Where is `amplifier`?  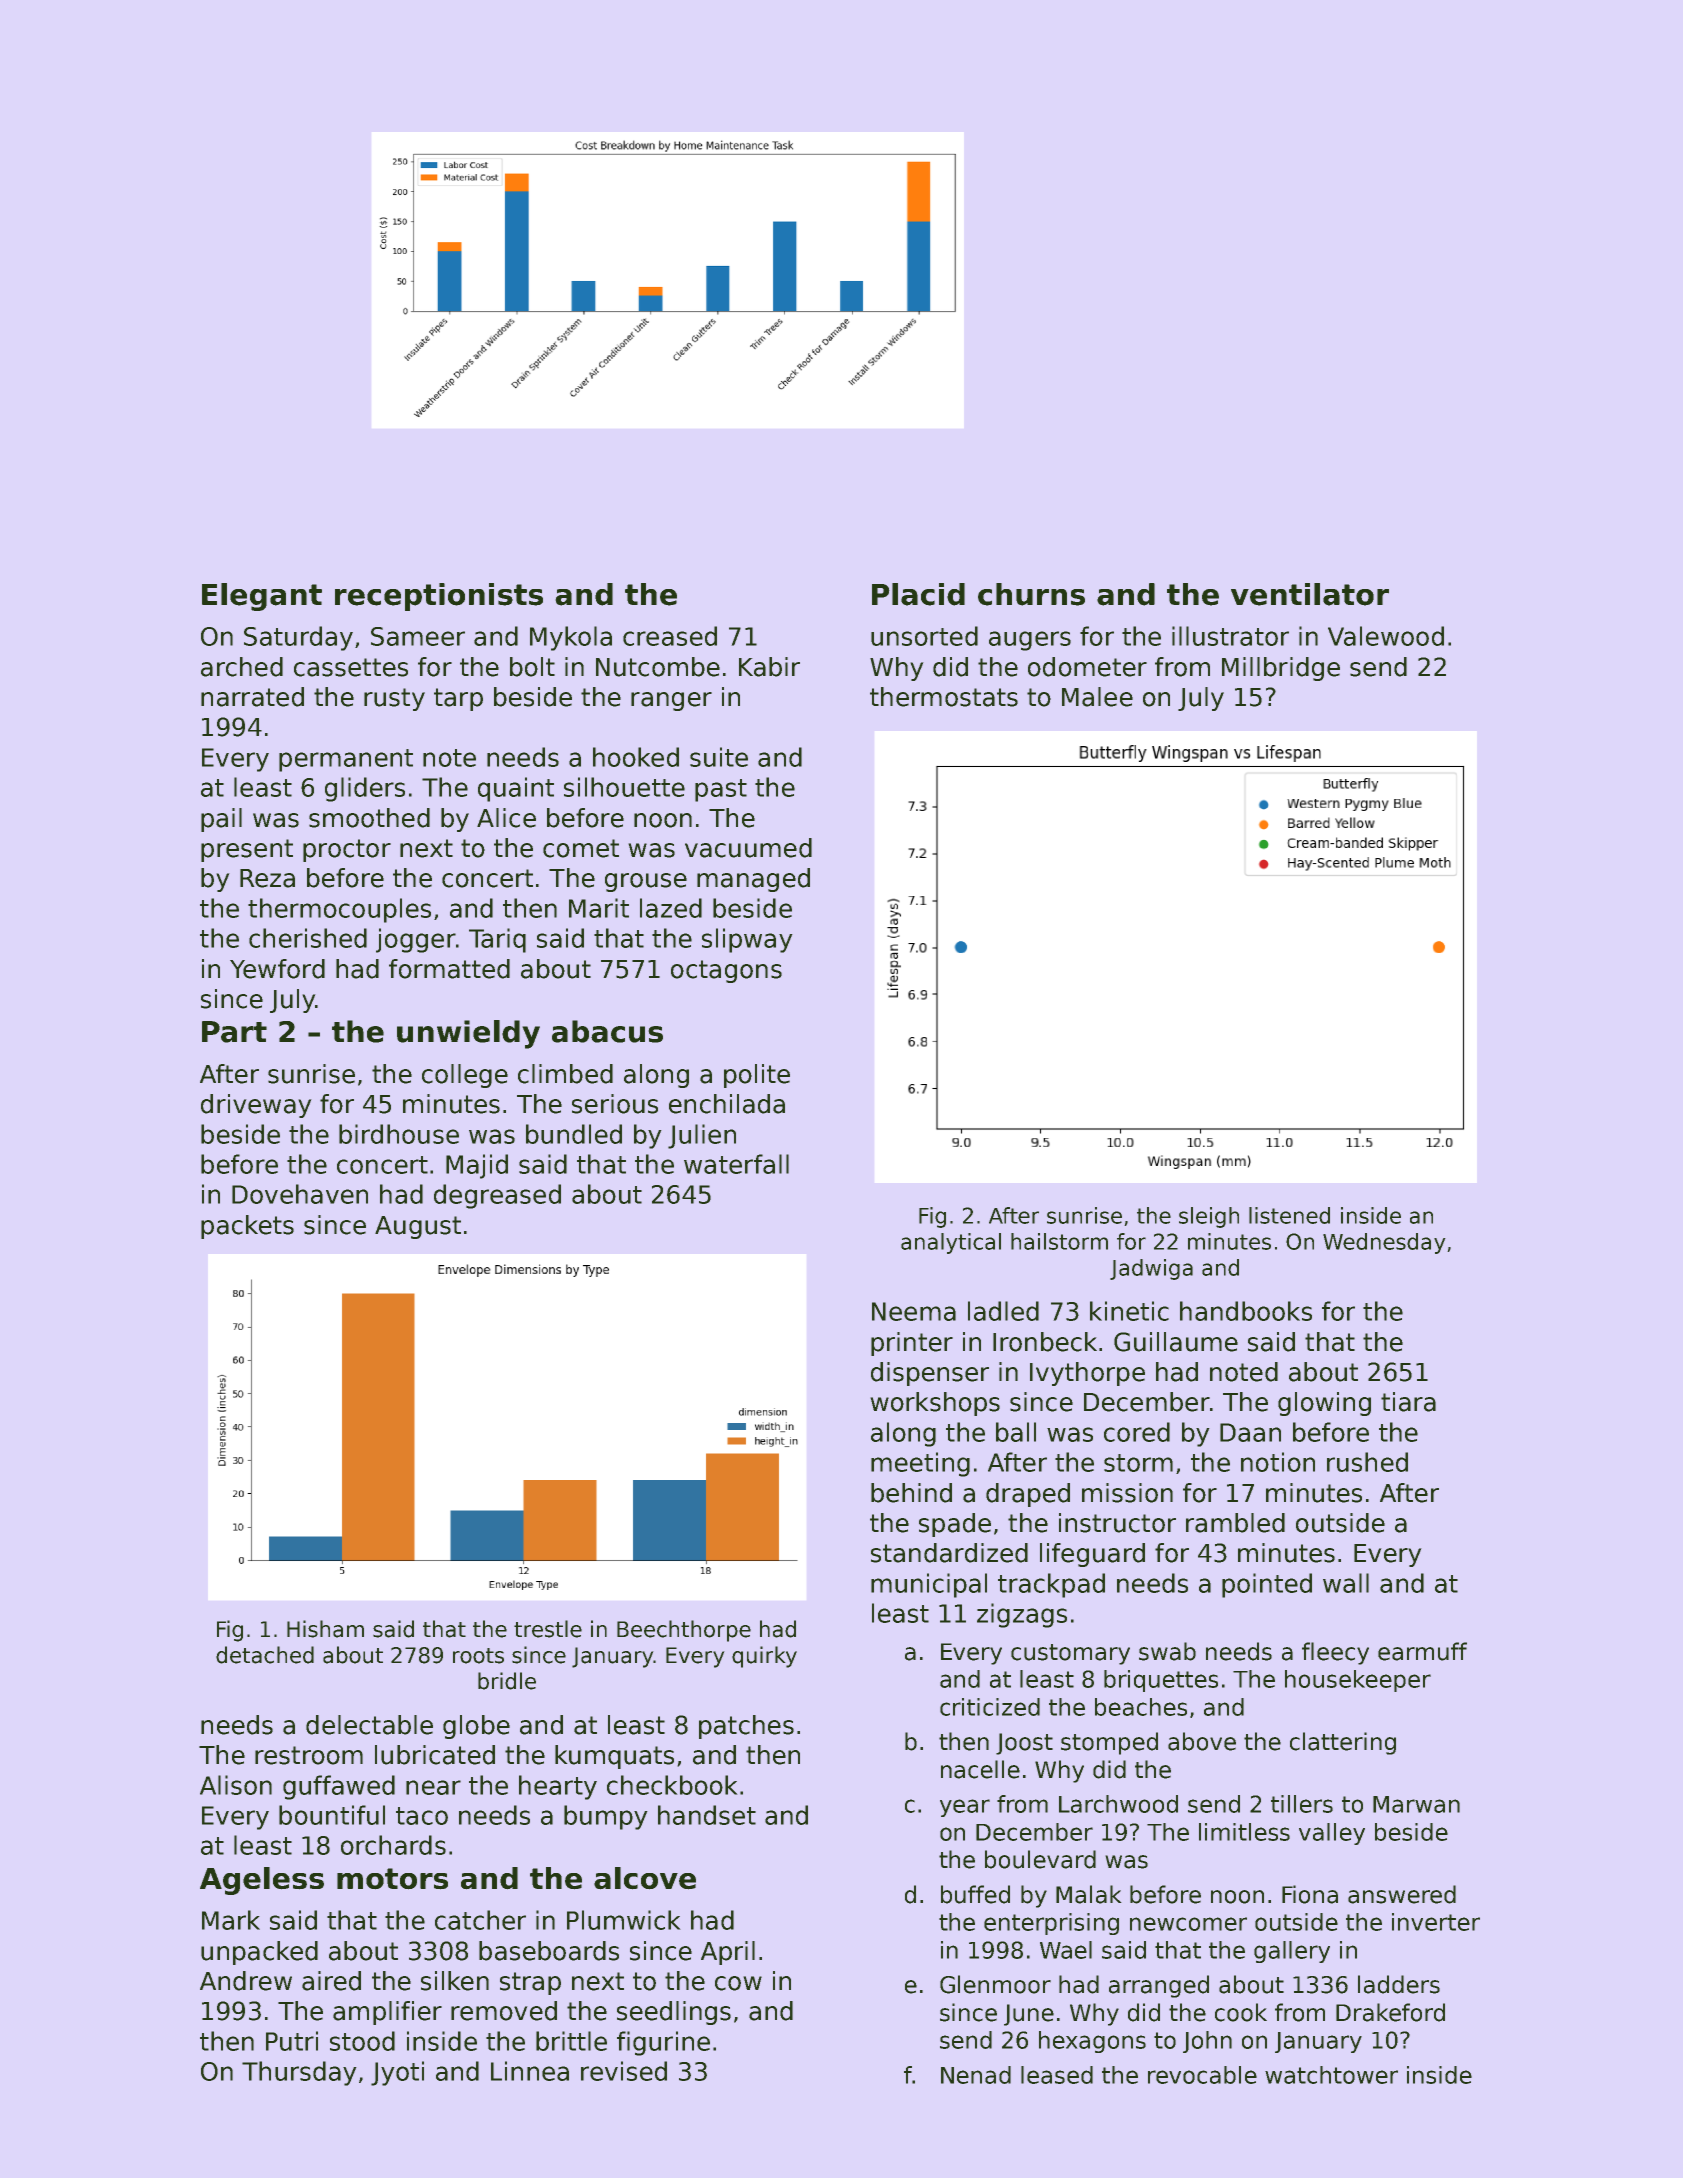
amplifier is located at coordinates (387, 2013).
